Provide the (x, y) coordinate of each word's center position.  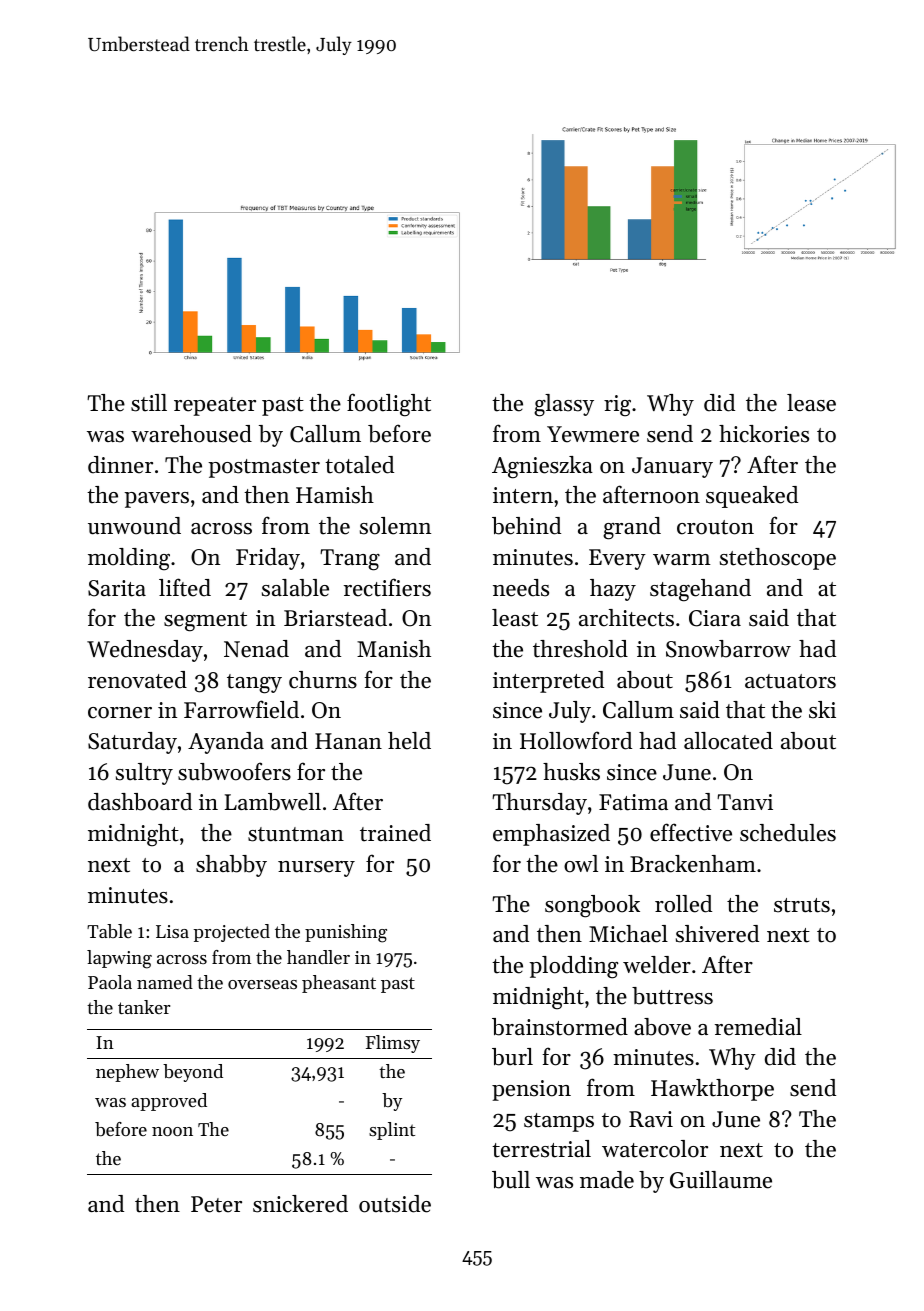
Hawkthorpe (712, 1090)
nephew (127, 1073)
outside (395, 1204)
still (149, 403)
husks (571, 772)
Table (109, 931)
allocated (728, 741)
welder (657, 965)
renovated (137, 680)
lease (811, 403)
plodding (573, 967)
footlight (389, 405)
